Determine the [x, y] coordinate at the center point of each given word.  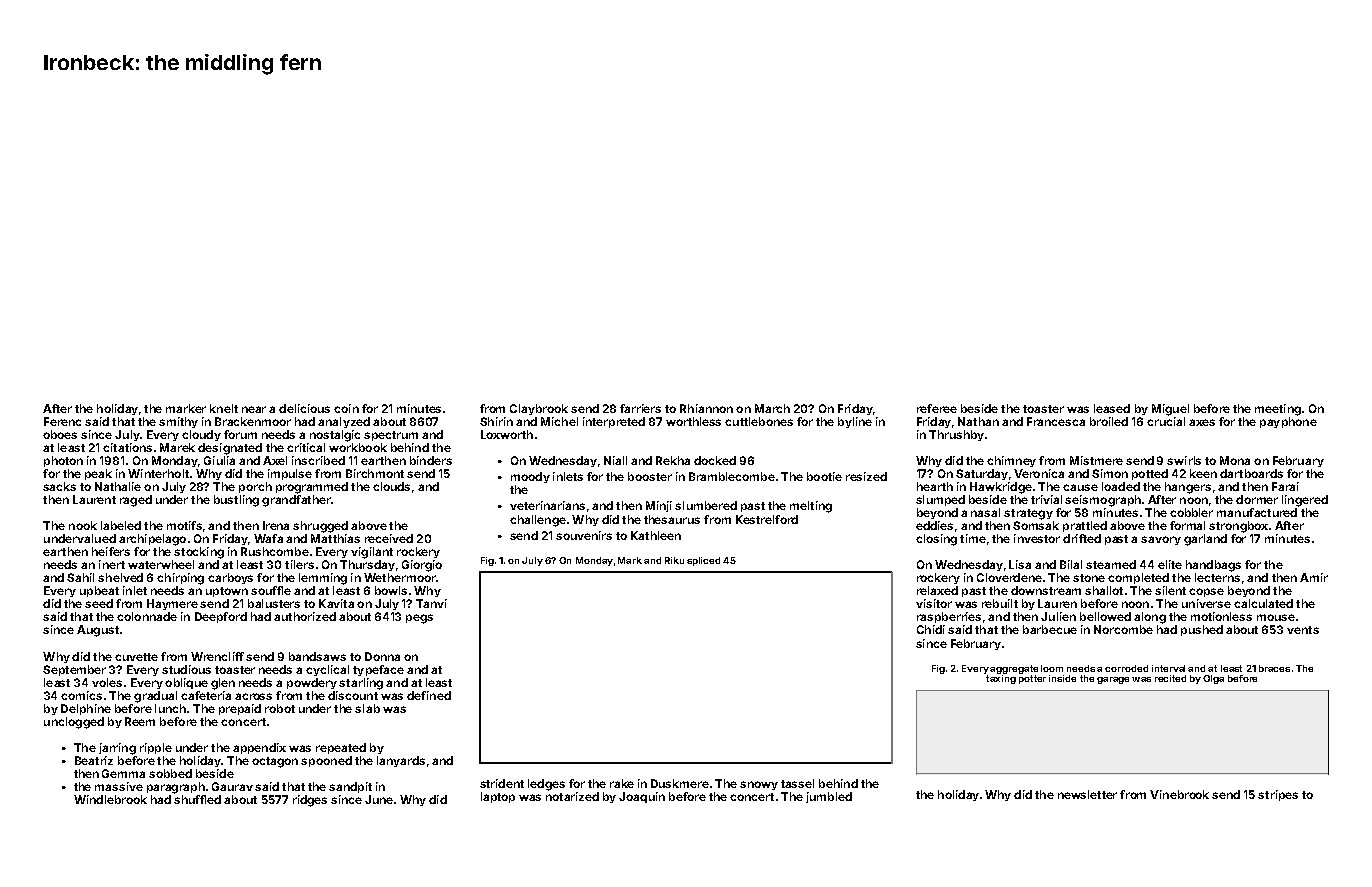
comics [81, 695]
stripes [1278, 795]
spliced [703, 561]
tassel [797, 783]
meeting [1278, 410]
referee [937, 408]
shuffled [197, 799]
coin [346, 408]
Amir [1314, 577]
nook [83, 525]
